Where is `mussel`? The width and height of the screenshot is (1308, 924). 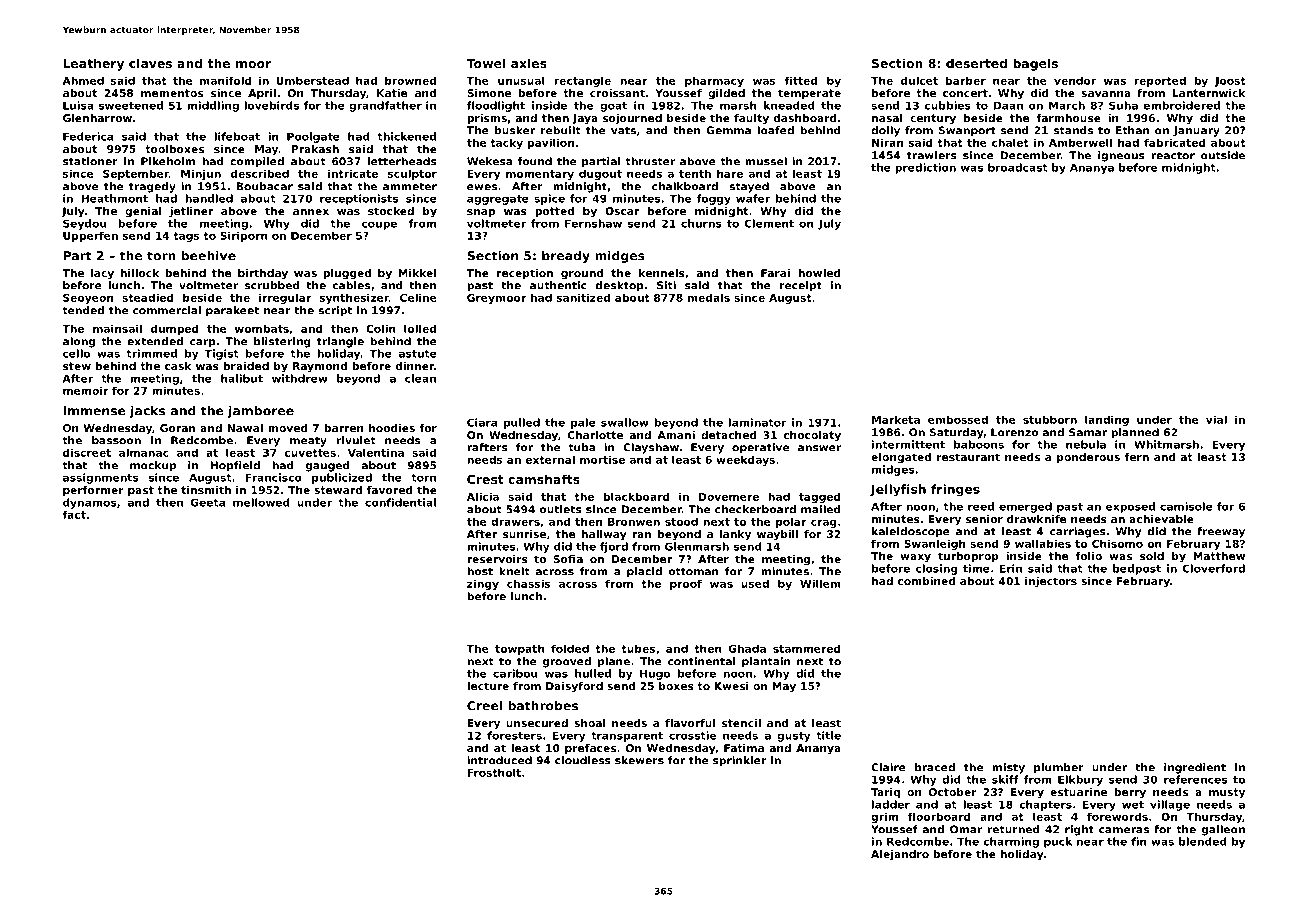
mussel is located at coordinates (766, 161).
